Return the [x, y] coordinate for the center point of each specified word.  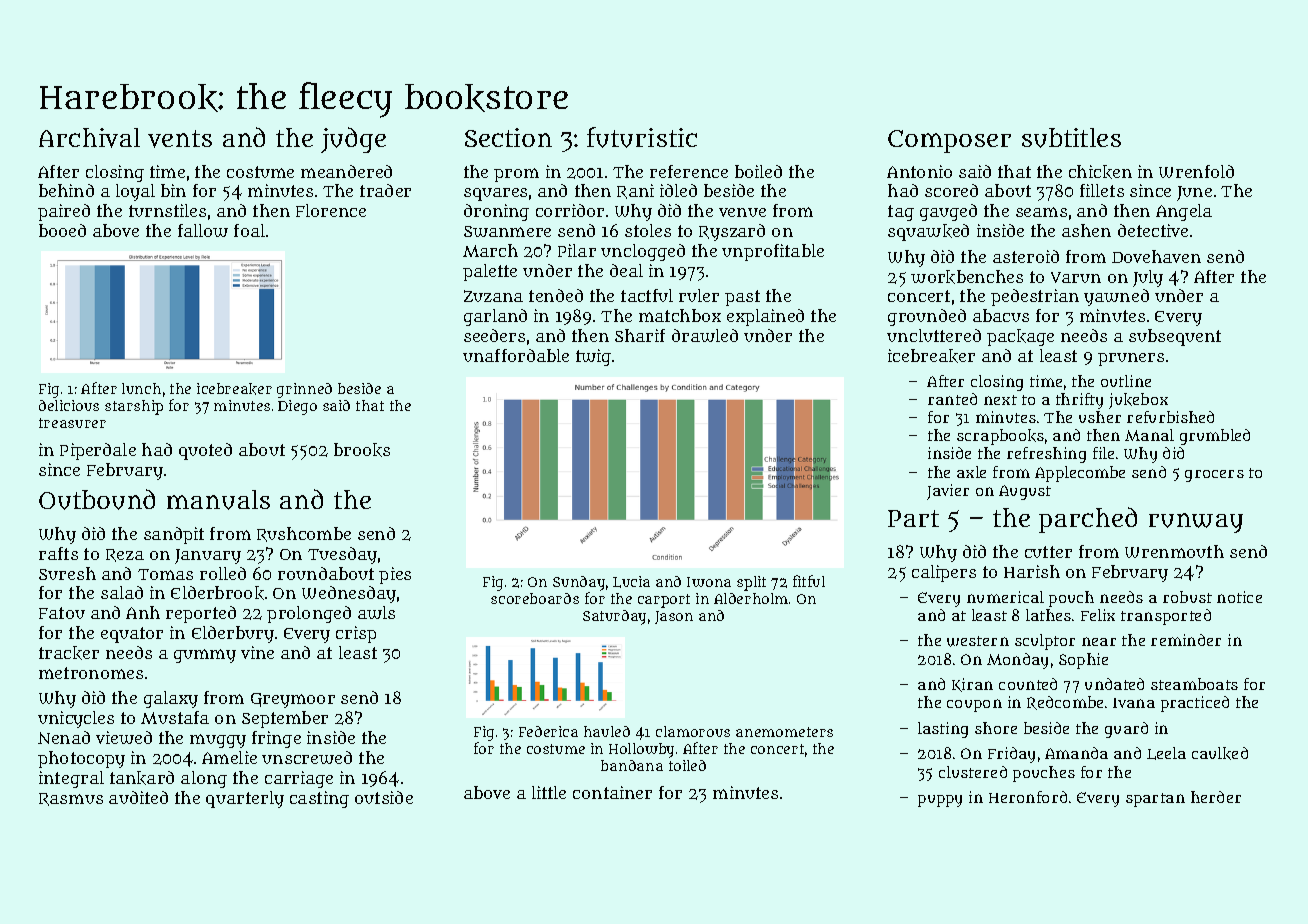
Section [508, 137]
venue [742, 212]
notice [1239, 597]
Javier [948, 492]
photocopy [81, 759]
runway [1196, 523]
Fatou [62, 613]
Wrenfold [1196, 171]
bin [173, 190]
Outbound [97, 499]
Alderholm [751, 598]
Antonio [919, 171]
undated [1114, 684]
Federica [548, 731]
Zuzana [493, 296]
